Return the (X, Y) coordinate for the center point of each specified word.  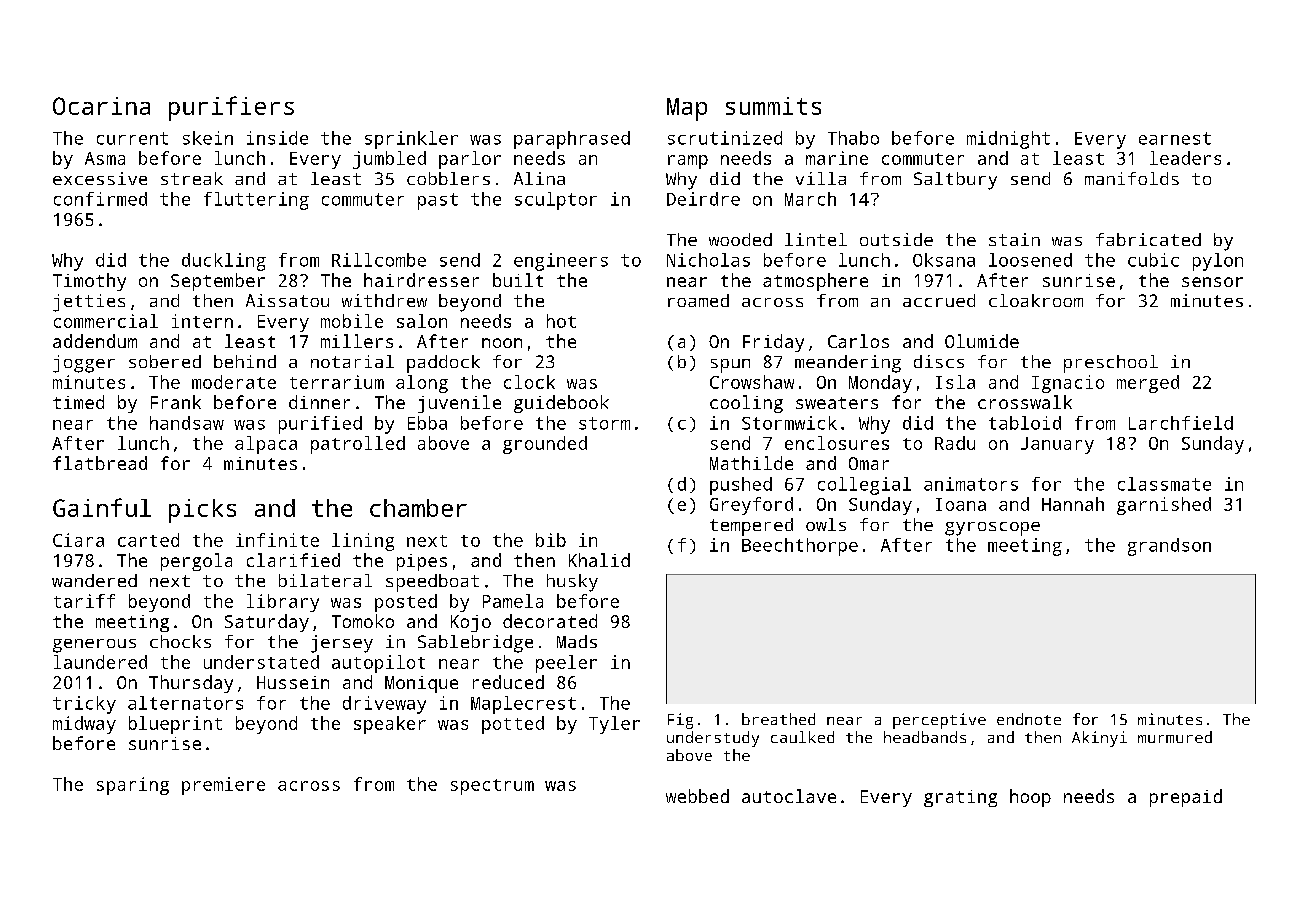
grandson (1169, 547)
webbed (697, 796)
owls (826, 524)
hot (561, 321)
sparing (133, 786)
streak (192, 178)
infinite (277, 540)
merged (1148, 384)
